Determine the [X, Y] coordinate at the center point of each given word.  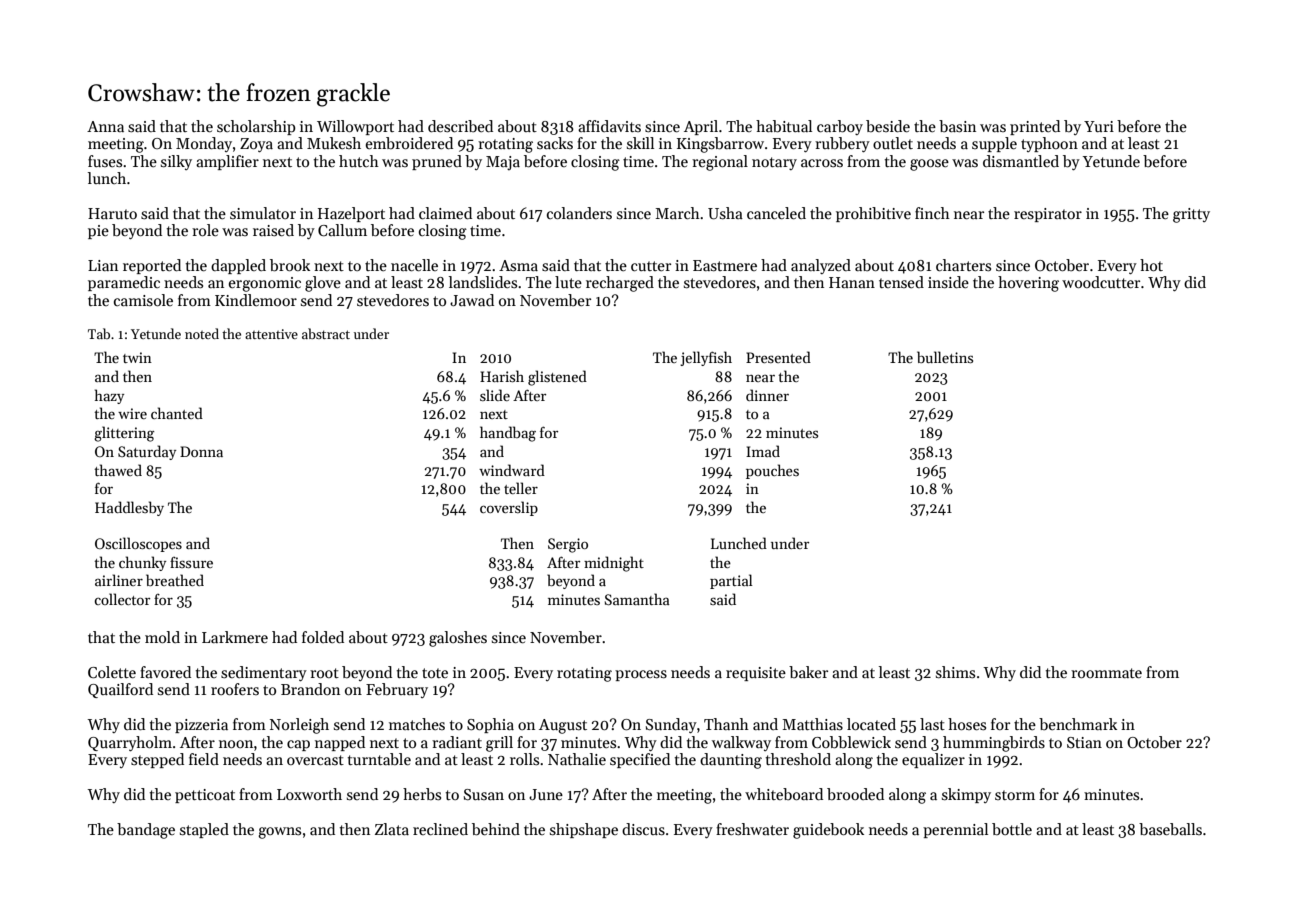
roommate [1106, 673]
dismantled [1021, 161]
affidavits [609, 126]
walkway [741, 743]
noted [202, 333]
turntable [379, 759]
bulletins [945, 357]
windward [512, 470]
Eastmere [725, 265]
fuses [105, 161]
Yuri [1099, 126]
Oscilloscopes [138, 544]
